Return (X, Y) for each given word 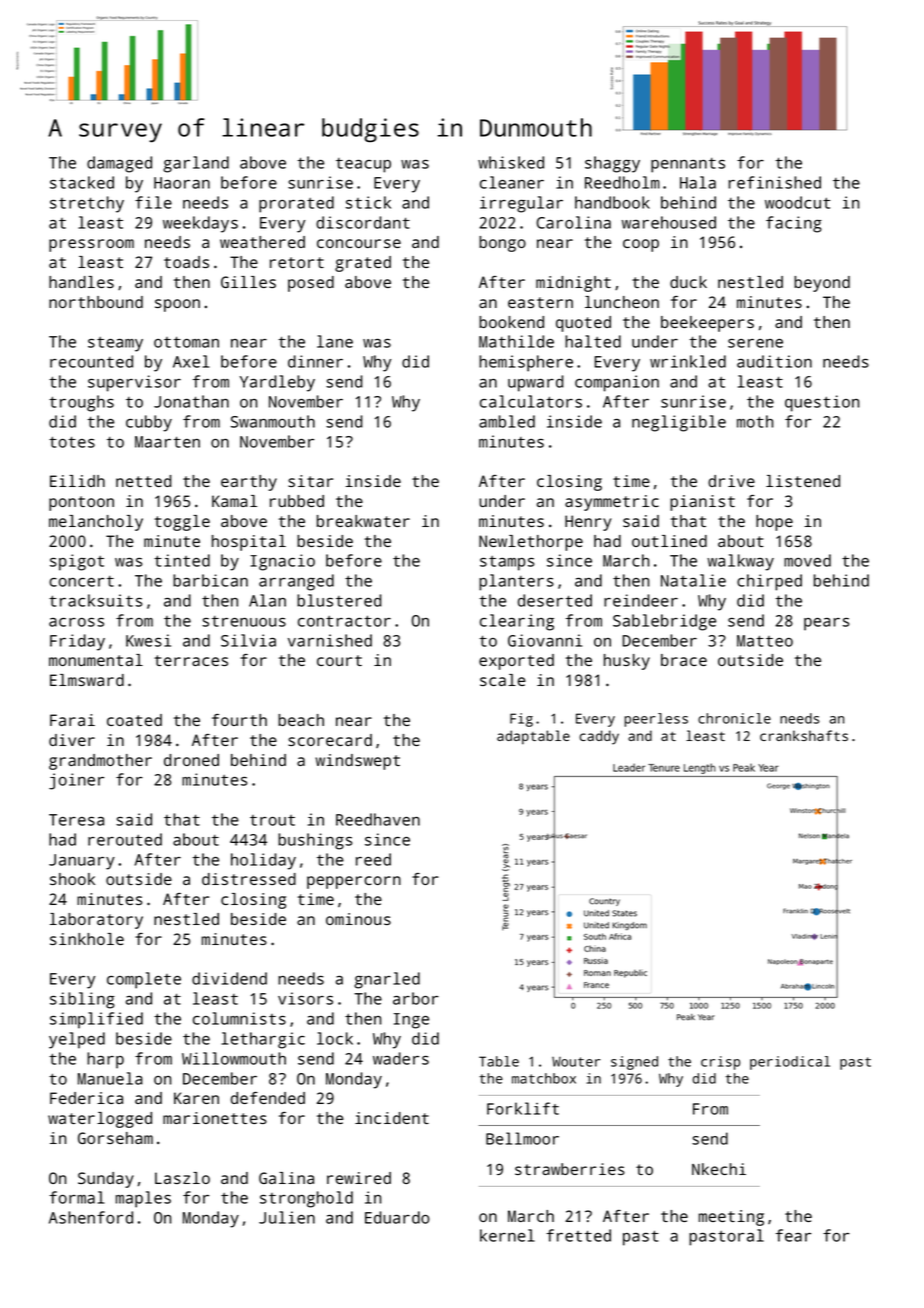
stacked (82, 182)
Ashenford (91, 1217)
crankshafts (804, 735)
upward (536, 383)
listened (803, 481)
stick (368, 202)
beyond (822, 284)
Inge (411, 1021)
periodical (790, 1063)
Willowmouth (234, 1058)
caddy (599, 737)
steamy (115, 344)
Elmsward (87, 680)
